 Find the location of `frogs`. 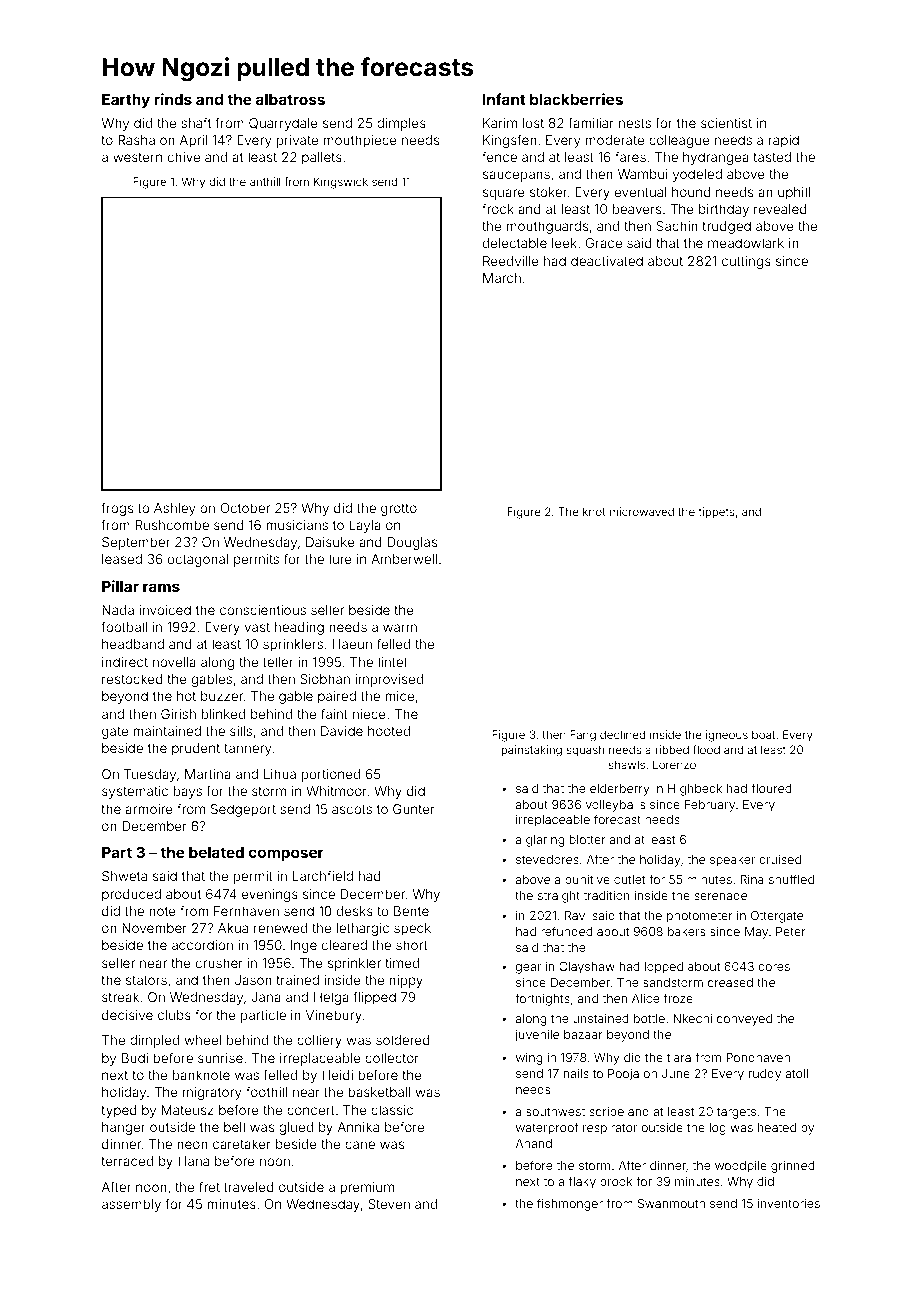

frogs is located at coordinates (117, 509).
